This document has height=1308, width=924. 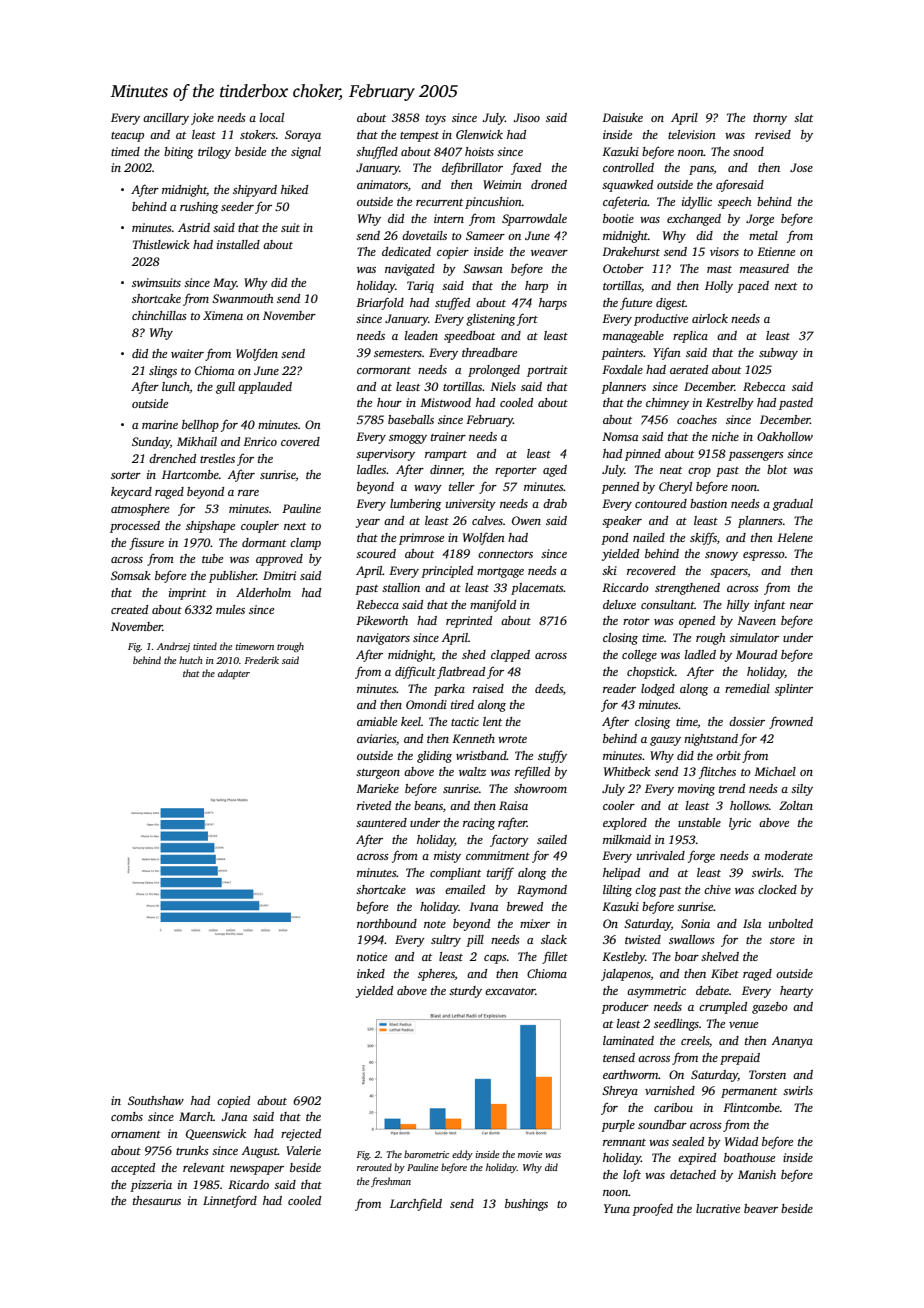 What do you see at coordinates (127, 1116) in the document?
I see `combs` at bounding box center [127, 1116].
